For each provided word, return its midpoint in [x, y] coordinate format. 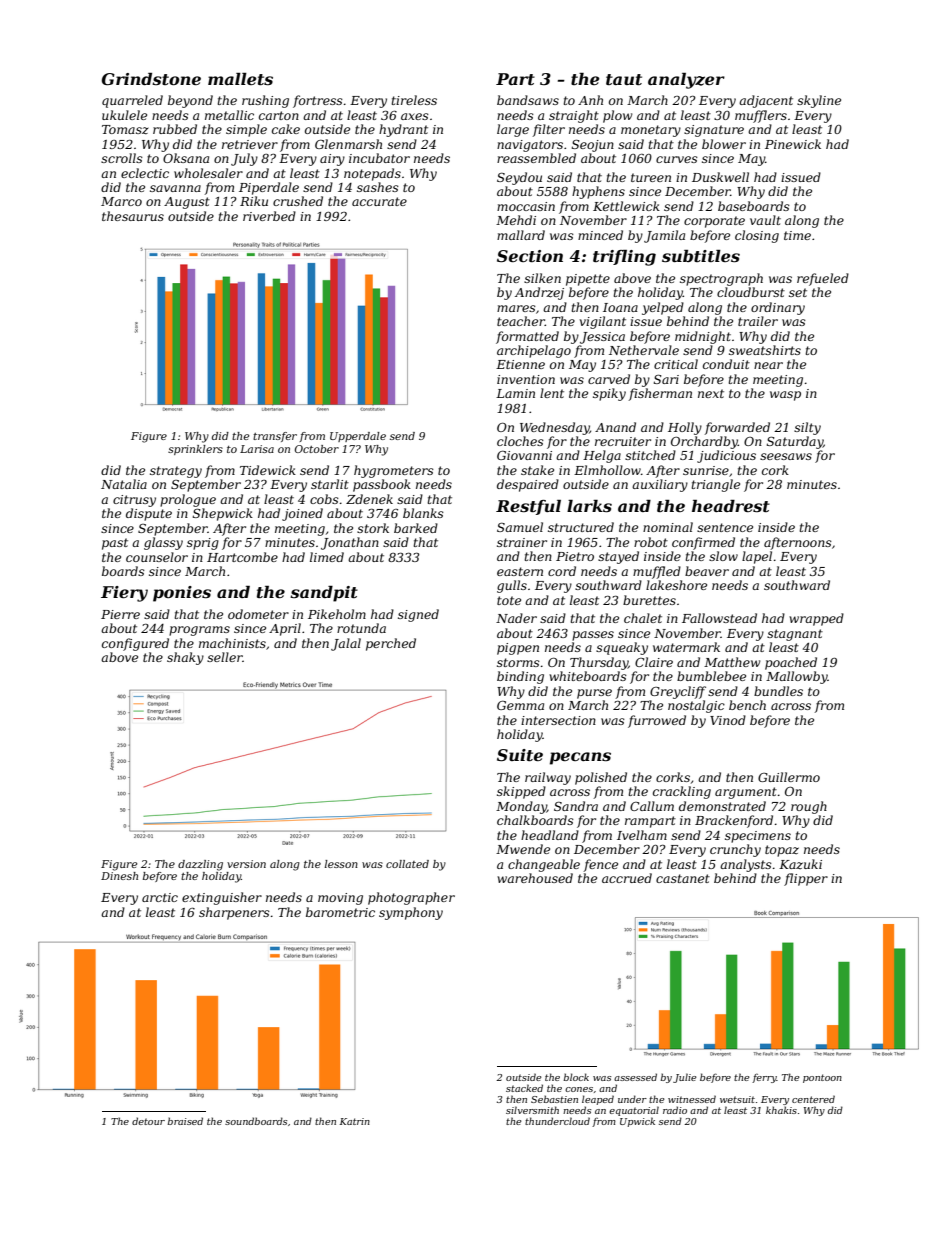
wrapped [816, 619]
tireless [414, 100]
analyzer [686, 81]
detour [148, 1121]
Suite [520, 755]
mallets [240, 79]
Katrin [355, 1121]
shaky [185, 658]
